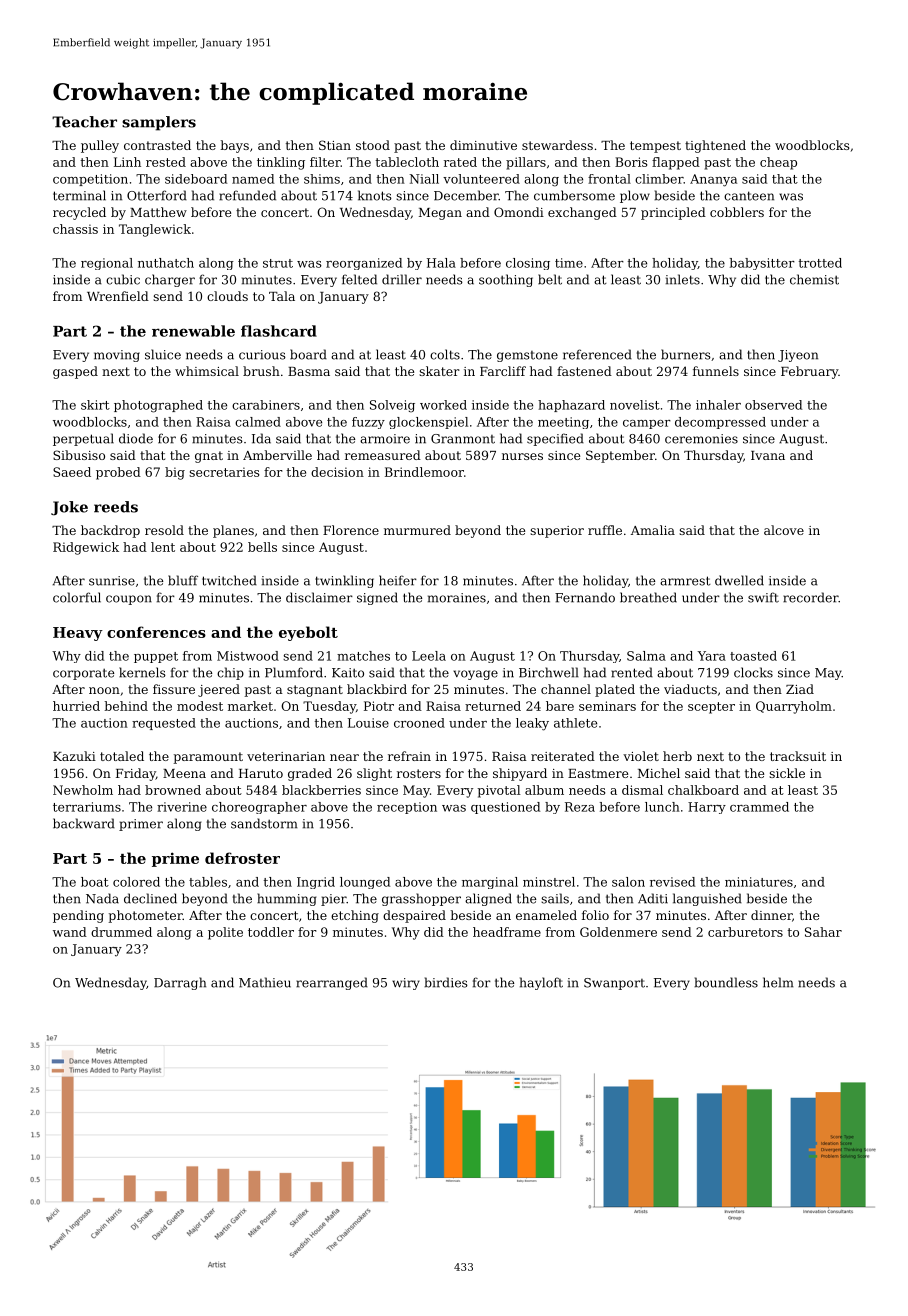  Describe the element at coordinates (798, 356) in the screenshot. I see `Jiyeon` at that location.
